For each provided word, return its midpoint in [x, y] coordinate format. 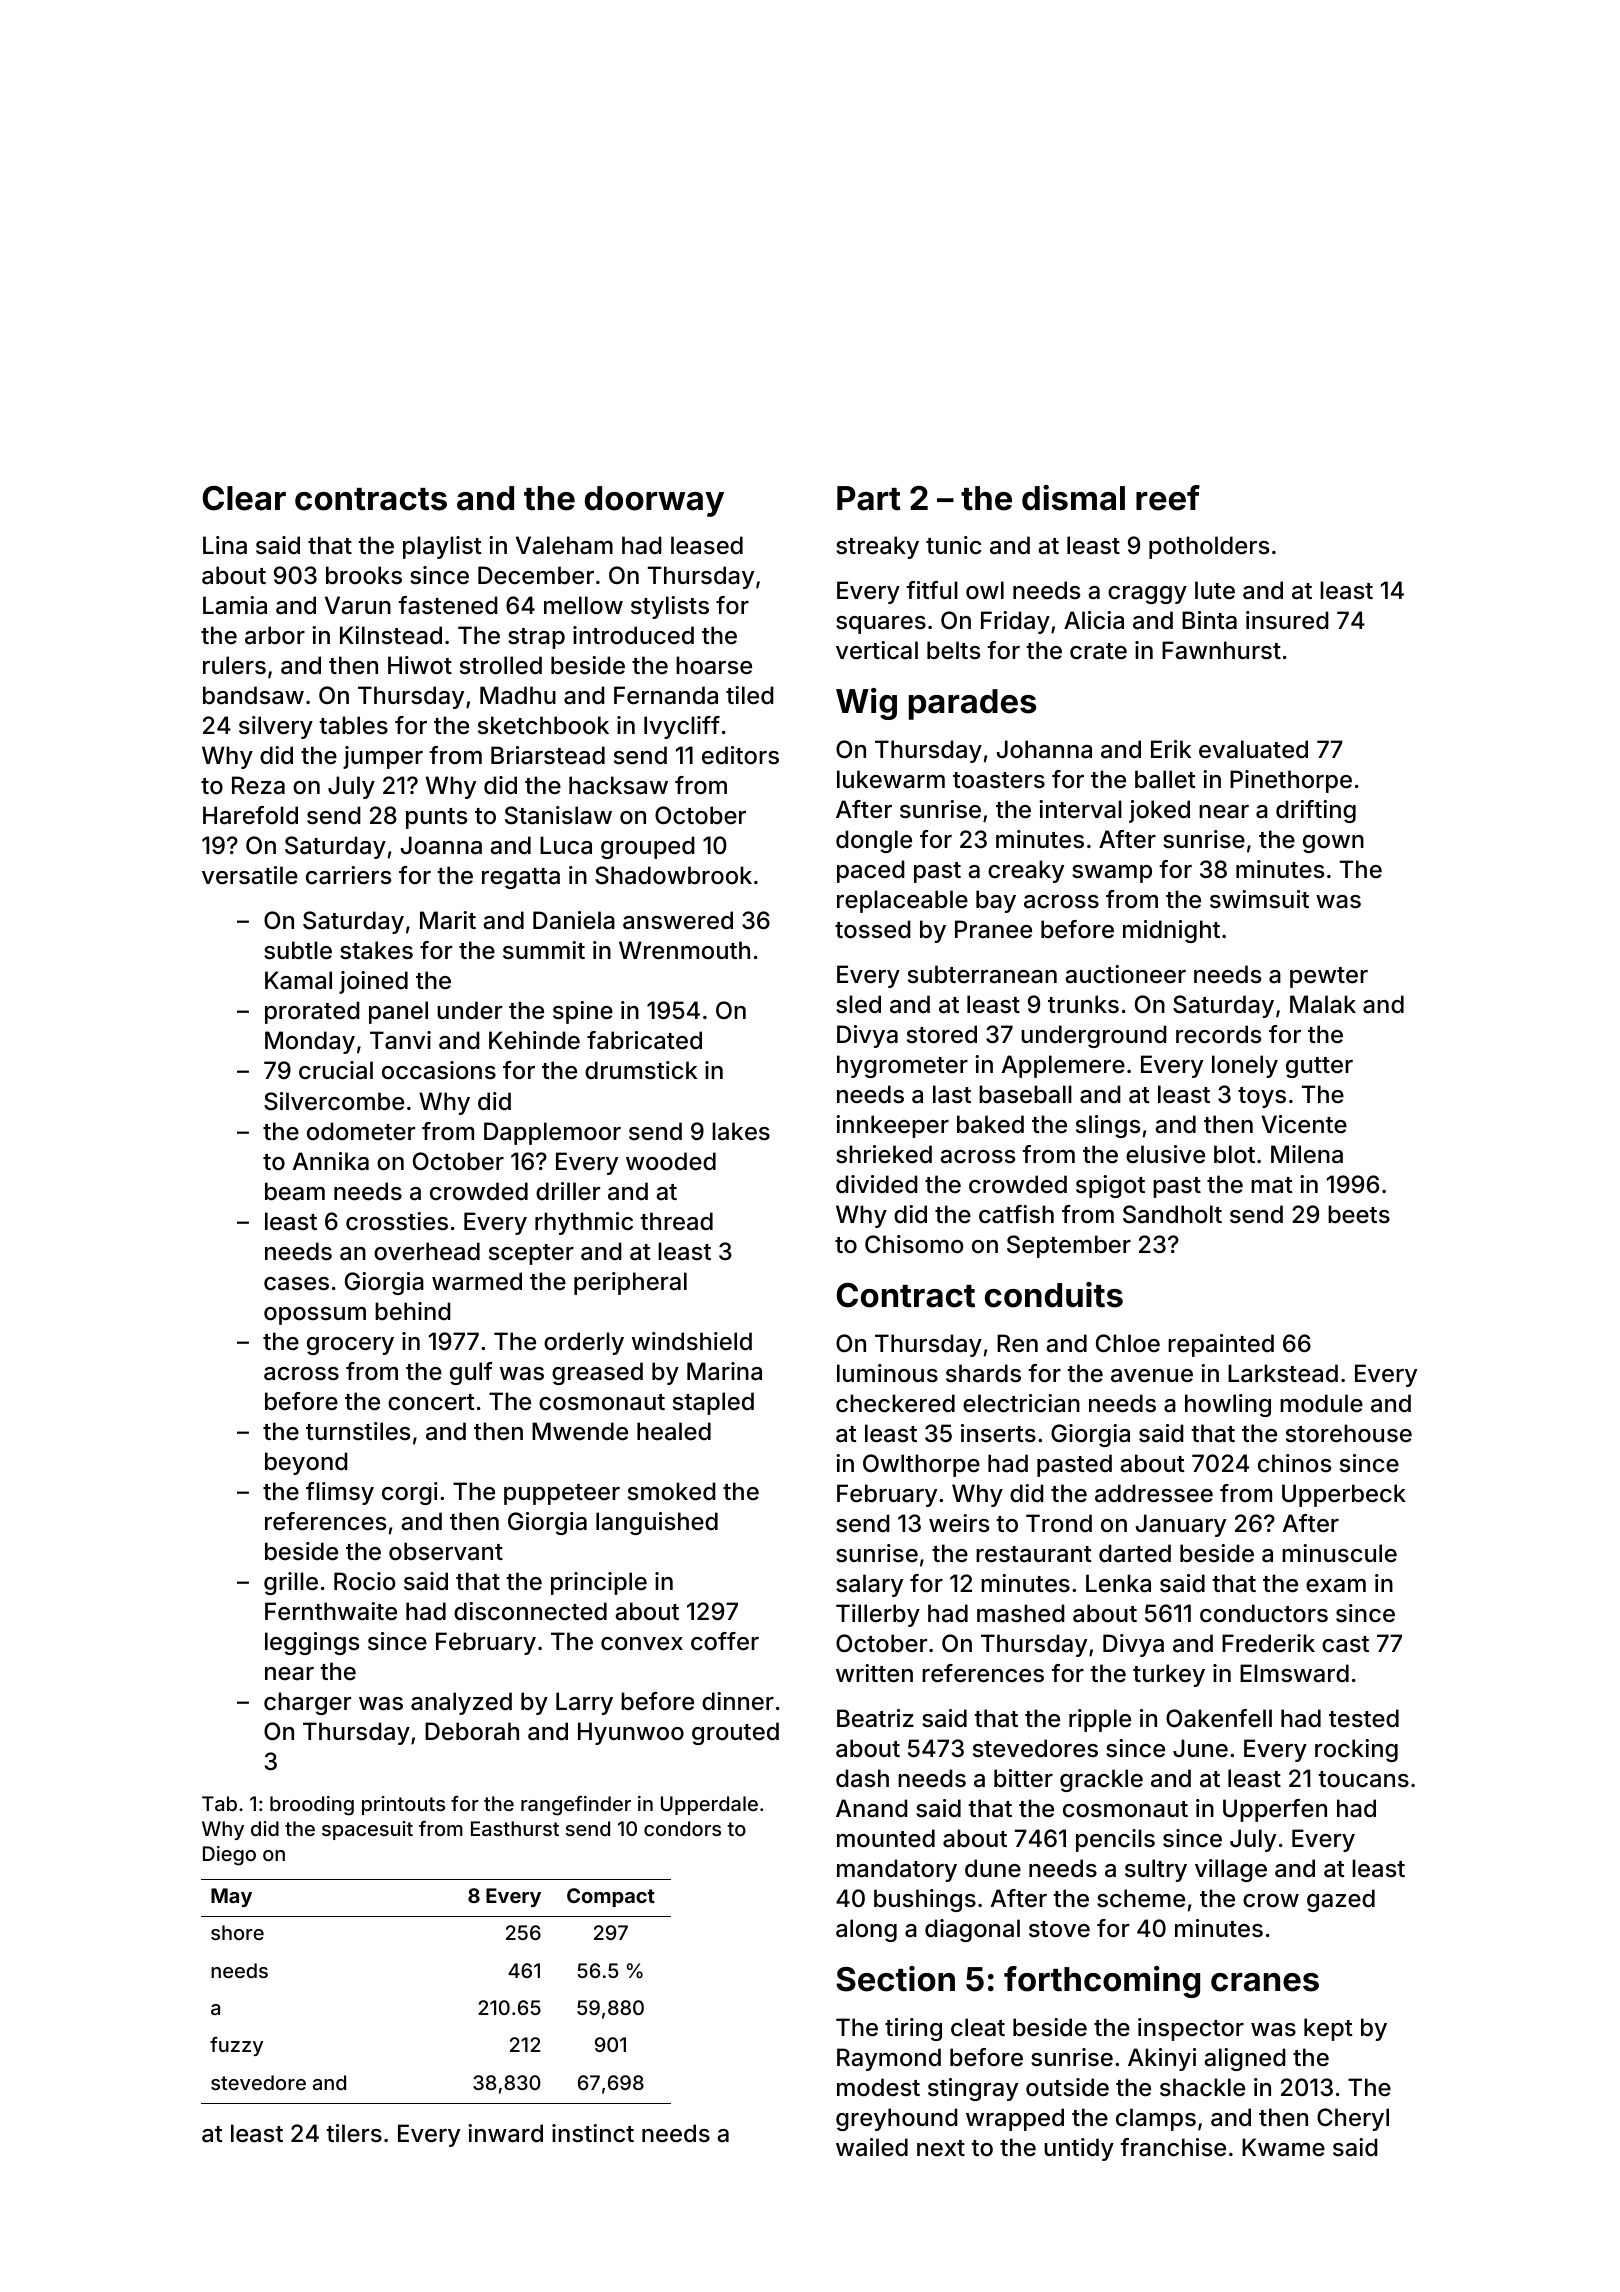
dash [862, 1778]
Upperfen [1275, 1810]
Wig [866, 704]
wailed [872, 2147]
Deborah [472, 1731]
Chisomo [914, 1244]
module [1321, 1403]
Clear [244, 498]
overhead [427, 1251]
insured [1287, 620]
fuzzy [236, 2046]
